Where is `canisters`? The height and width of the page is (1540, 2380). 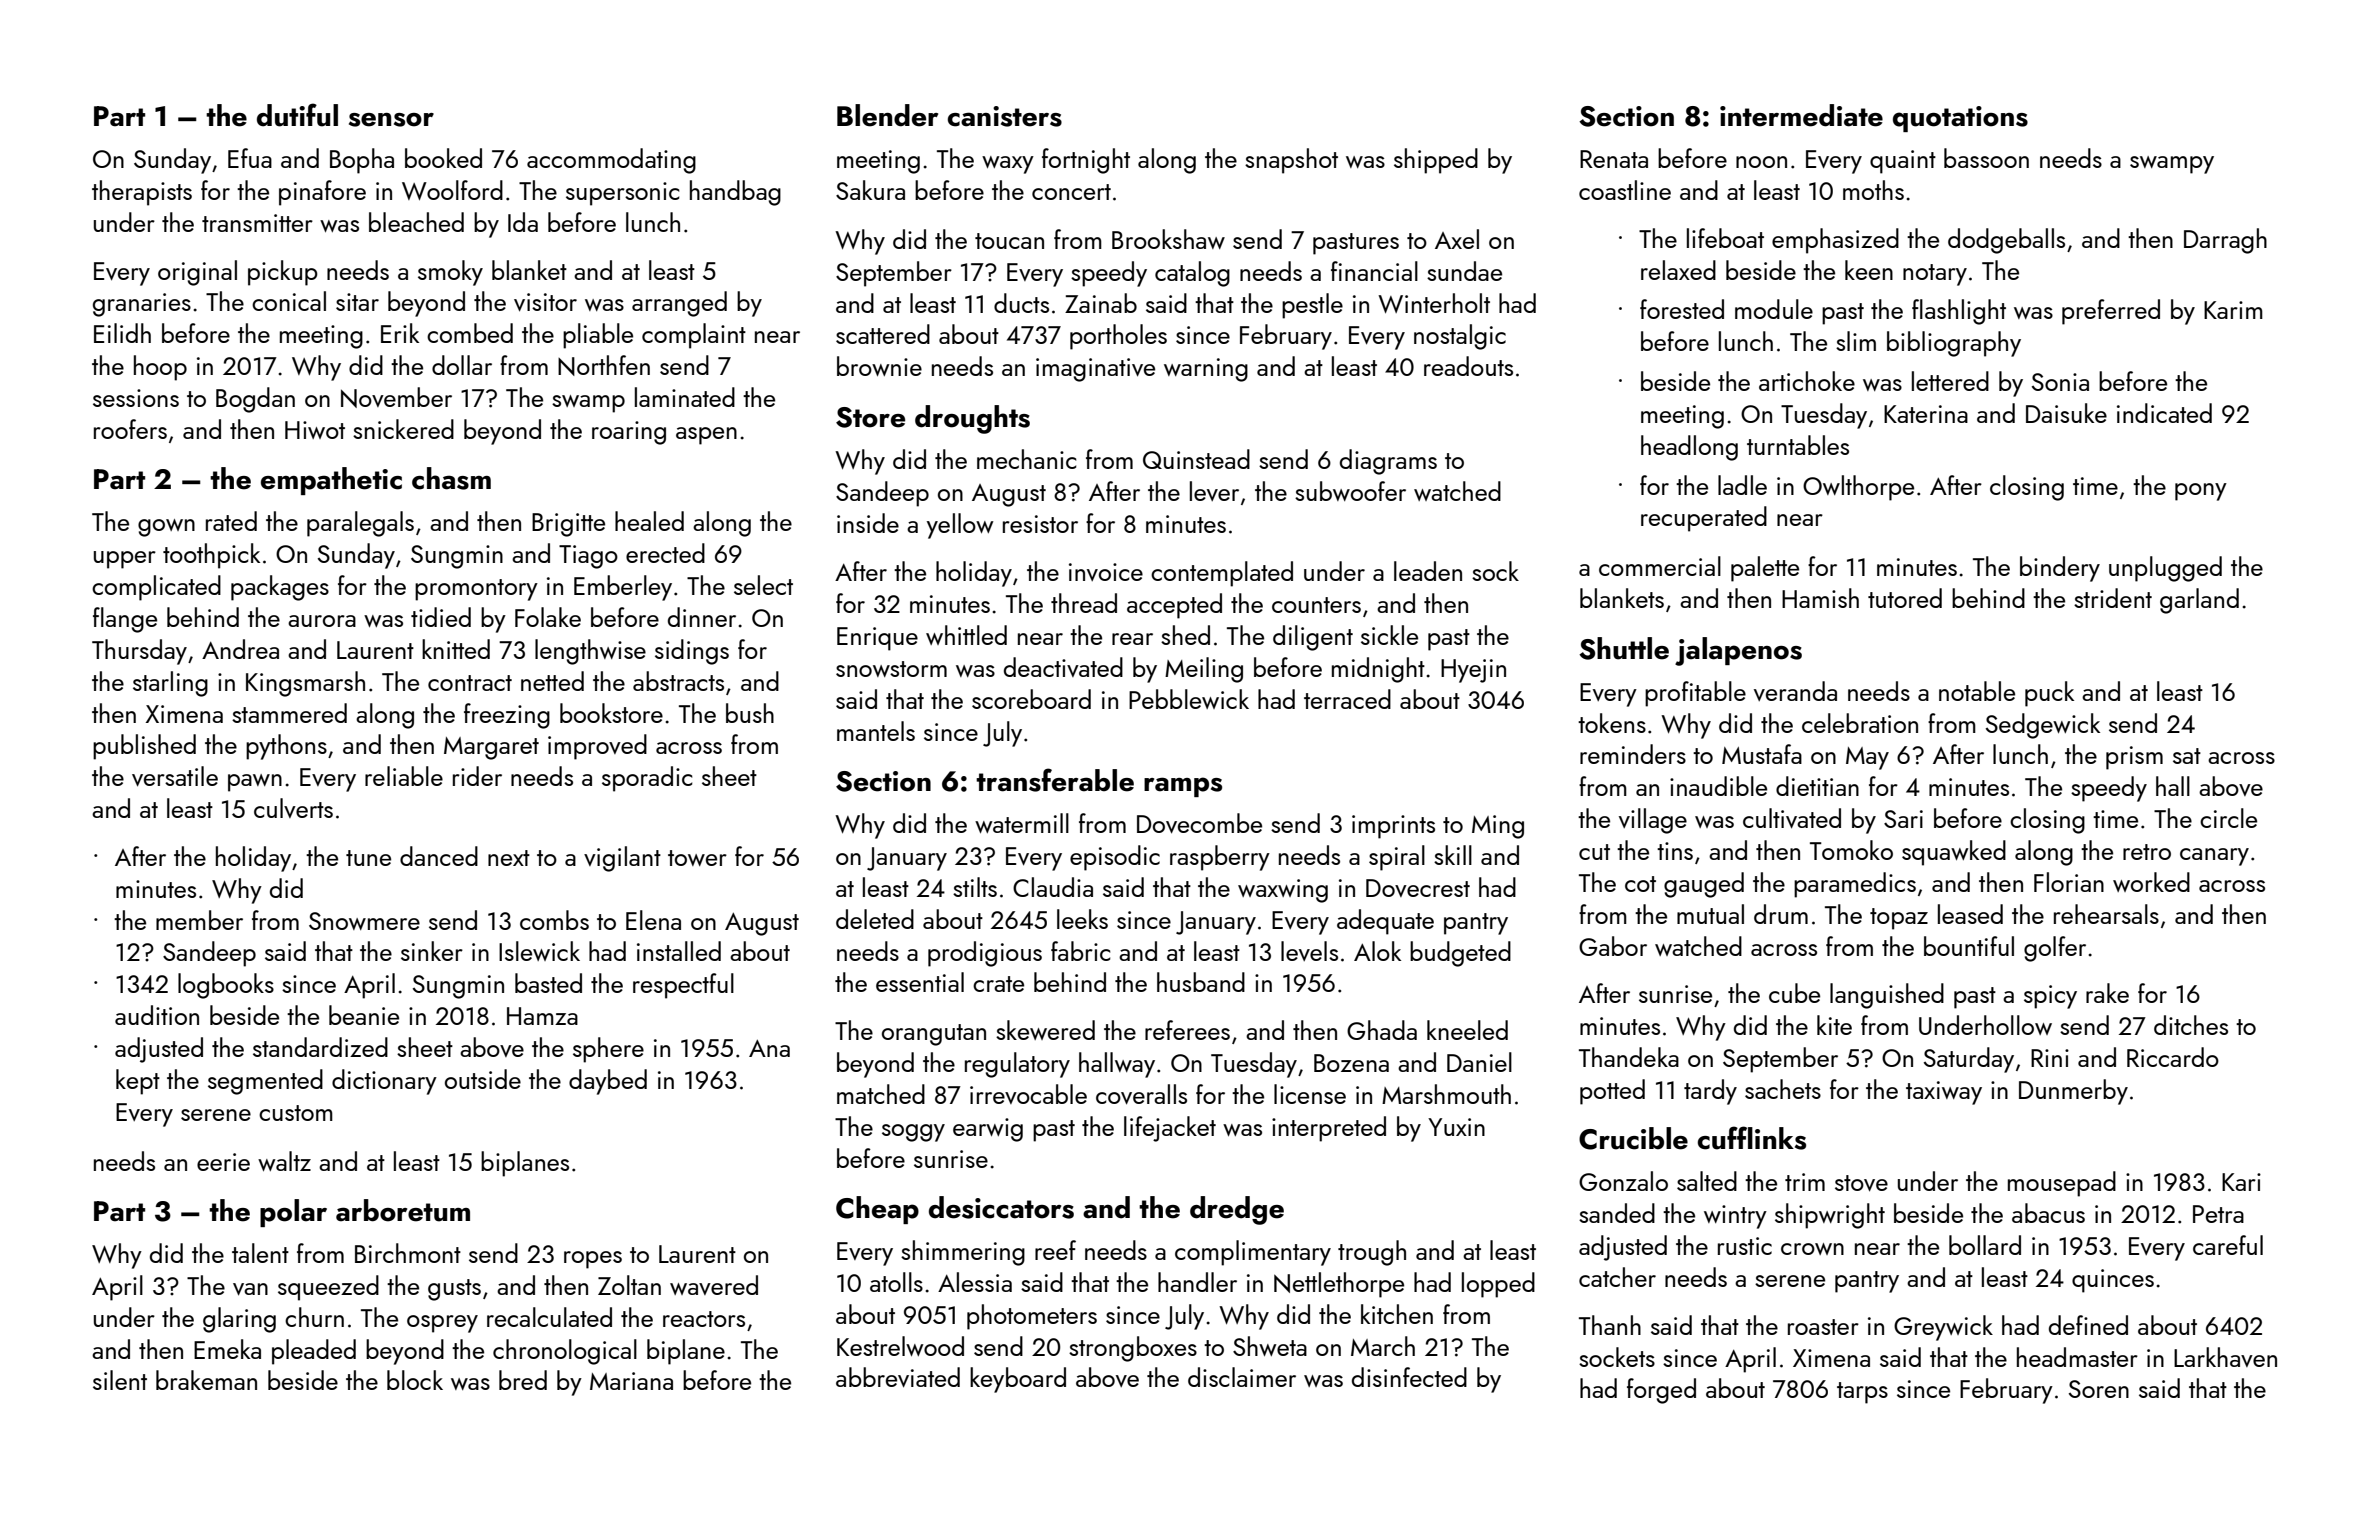
canisters is located at coordinates (1005, 116).
